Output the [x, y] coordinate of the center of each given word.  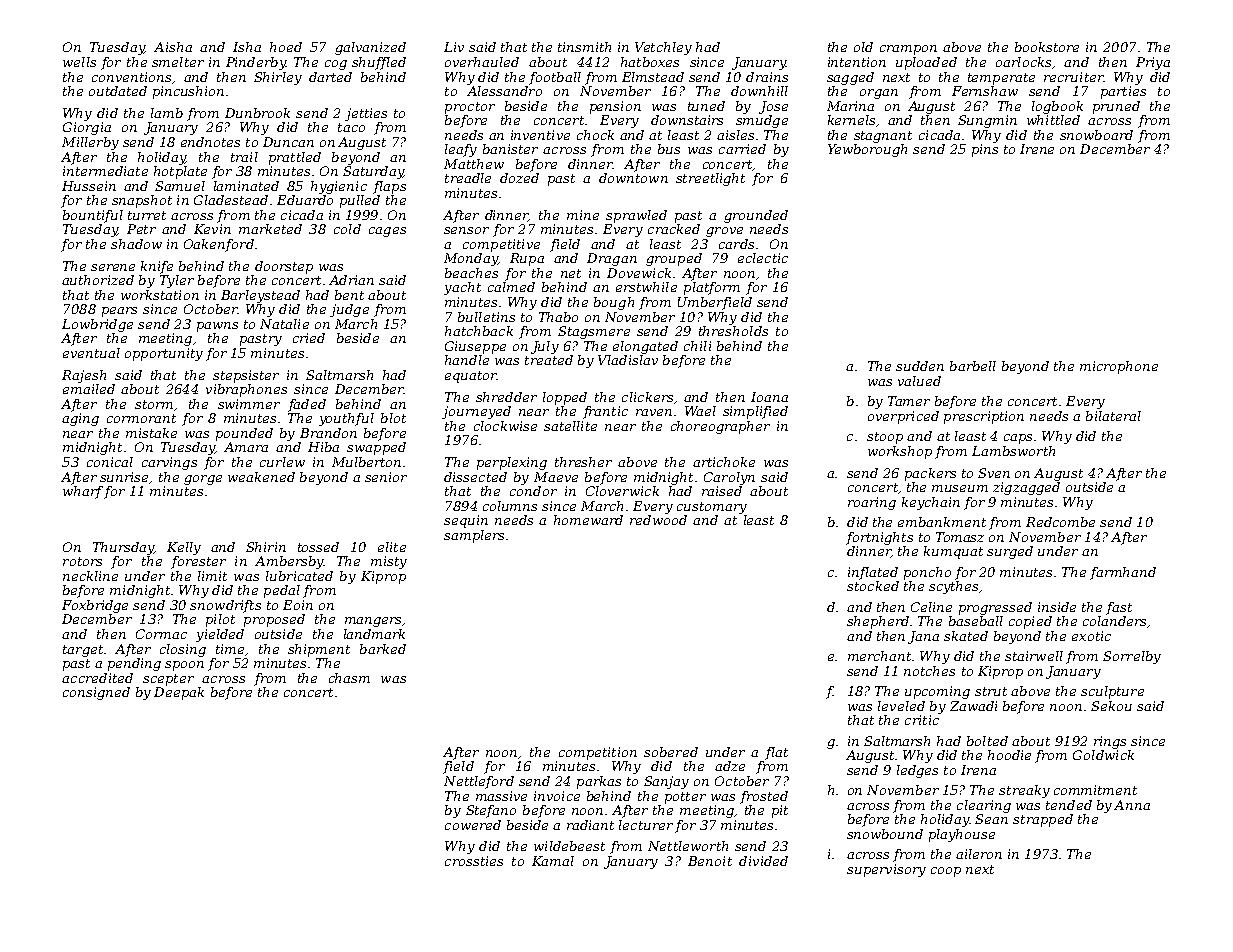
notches [929, 671]
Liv [454, 47]
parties [1123, 92]
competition [598, 753]
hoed [286, 47]
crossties [474, 861]
